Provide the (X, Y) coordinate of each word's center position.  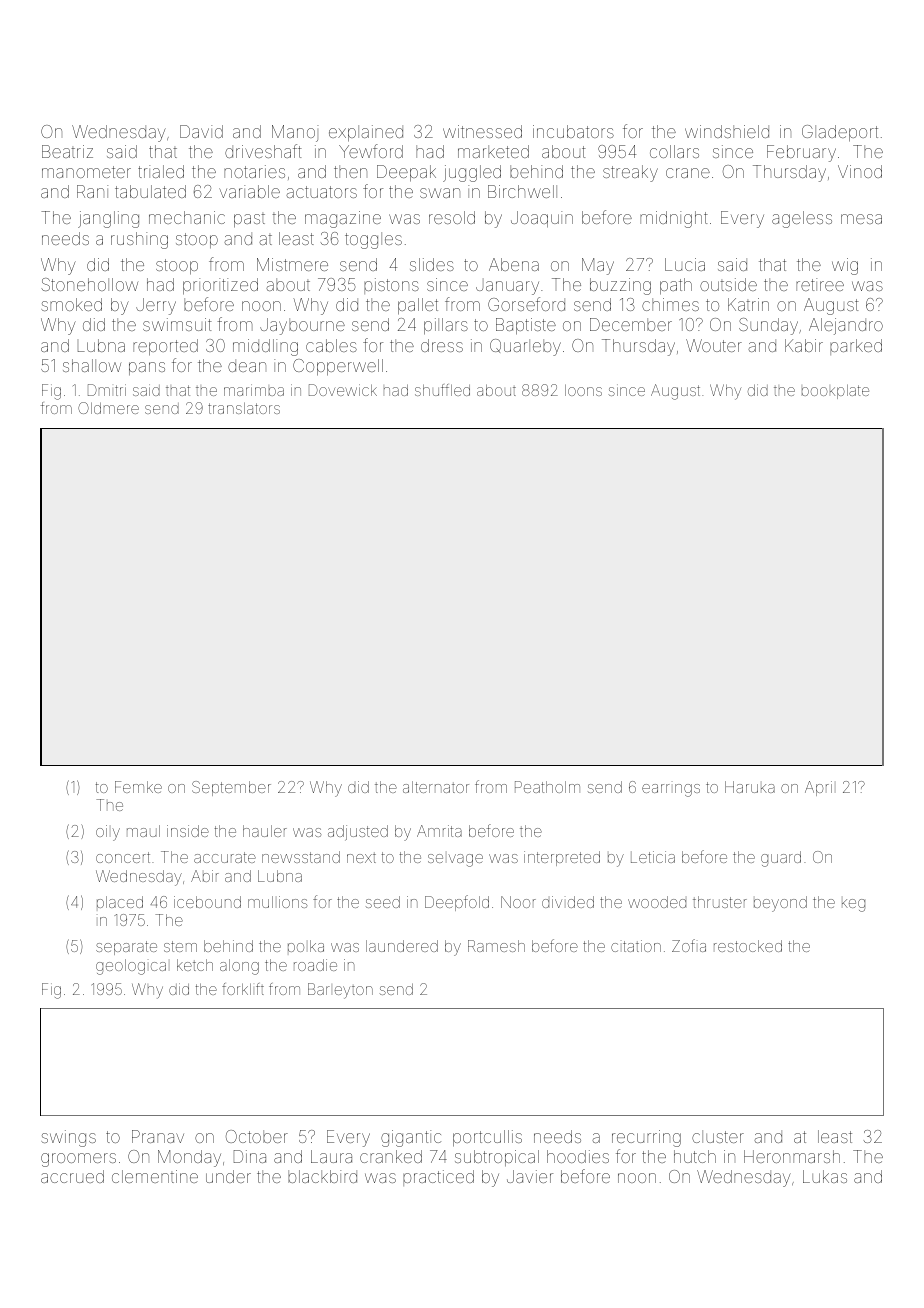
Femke (138, 787)
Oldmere (108, 408)
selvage (455, 860)
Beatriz (67, 151)
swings (68, 1138)
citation (636, 946)
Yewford (371, 151)
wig (845, 266)
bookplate (835, 391)
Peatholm (547, 787)
